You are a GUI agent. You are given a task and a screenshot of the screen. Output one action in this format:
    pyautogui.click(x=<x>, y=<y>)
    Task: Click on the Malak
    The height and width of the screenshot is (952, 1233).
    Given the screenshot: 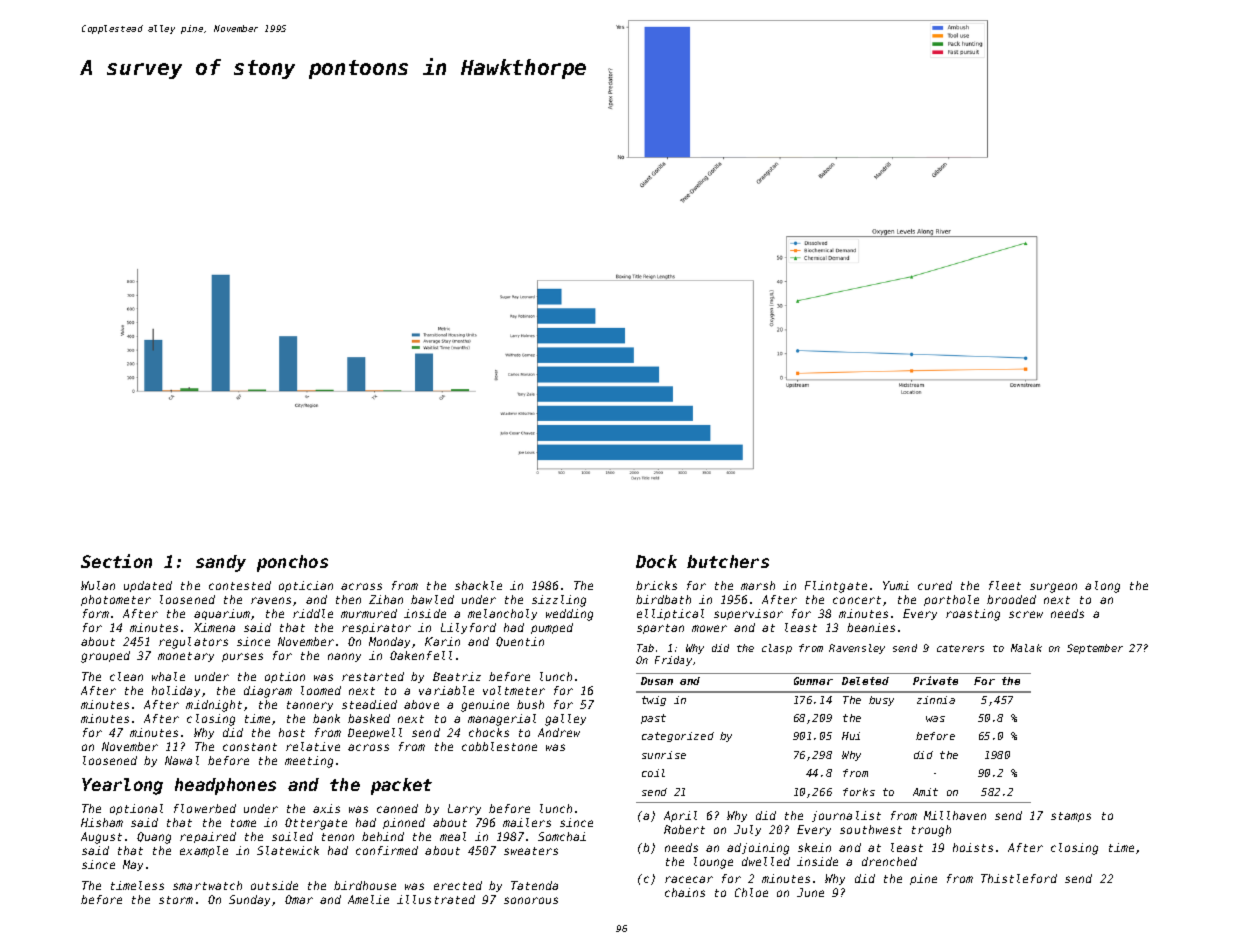 What is the action you would take?
    pyautogui.click(x=1026, y=648)
